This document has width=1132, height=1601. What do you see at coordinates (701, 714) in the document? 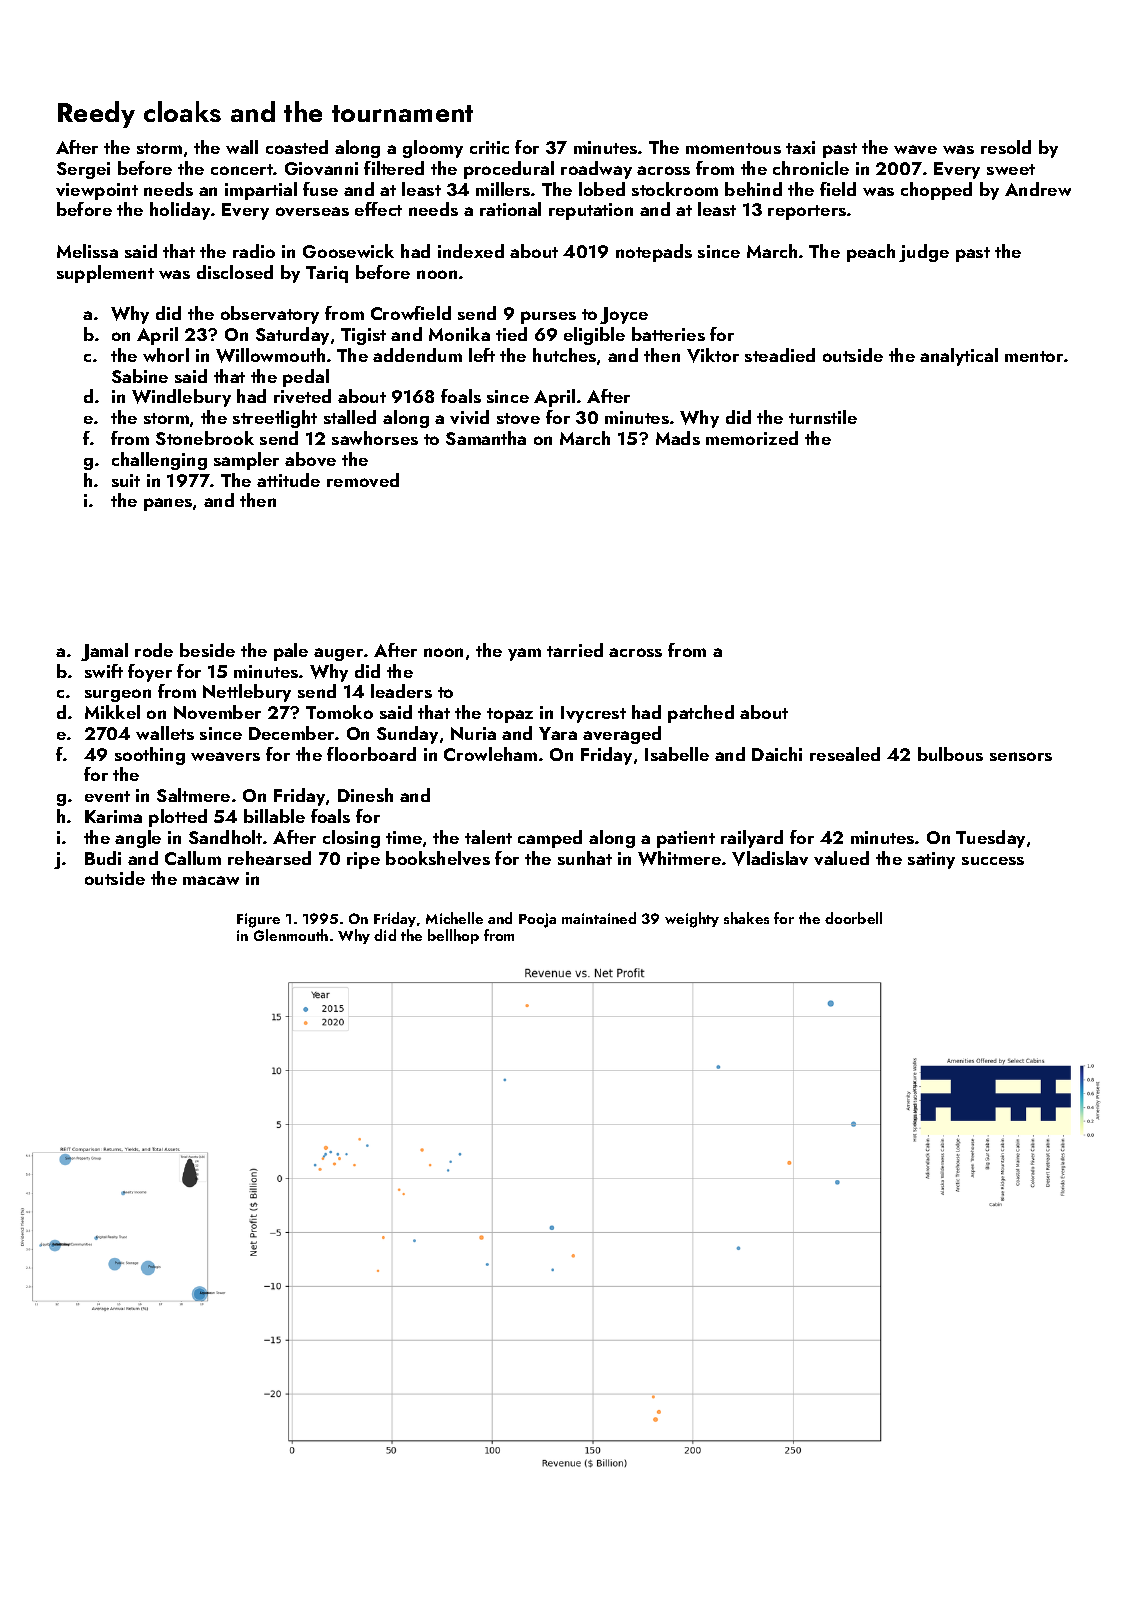
I see `patched` at bounding box center [701, 714].
